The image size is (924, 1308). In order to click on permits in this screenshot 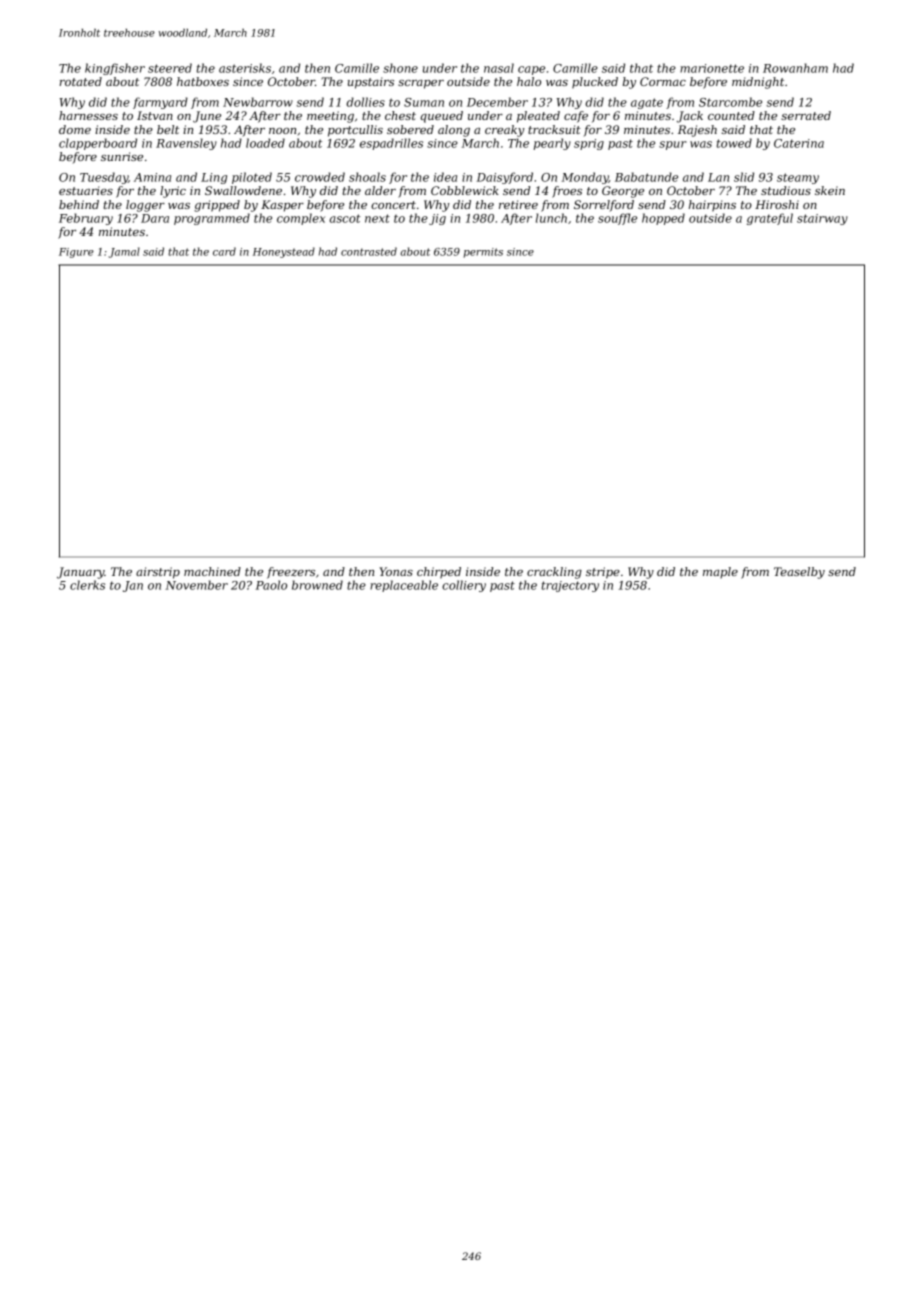, I will do `click(483, 253)`.
